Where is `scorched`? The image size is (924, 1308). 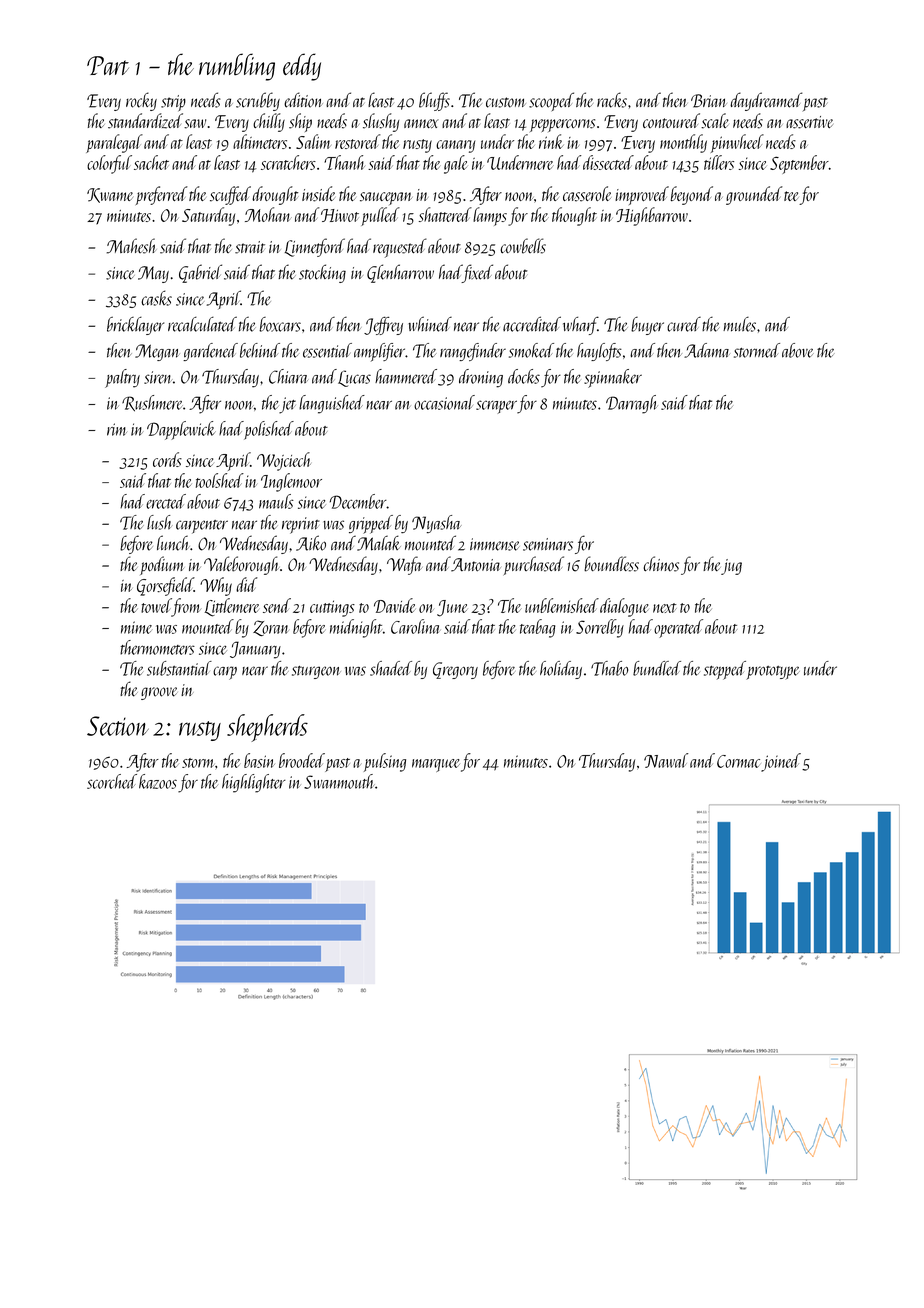 scorched is located at coordinates (112, 781).
